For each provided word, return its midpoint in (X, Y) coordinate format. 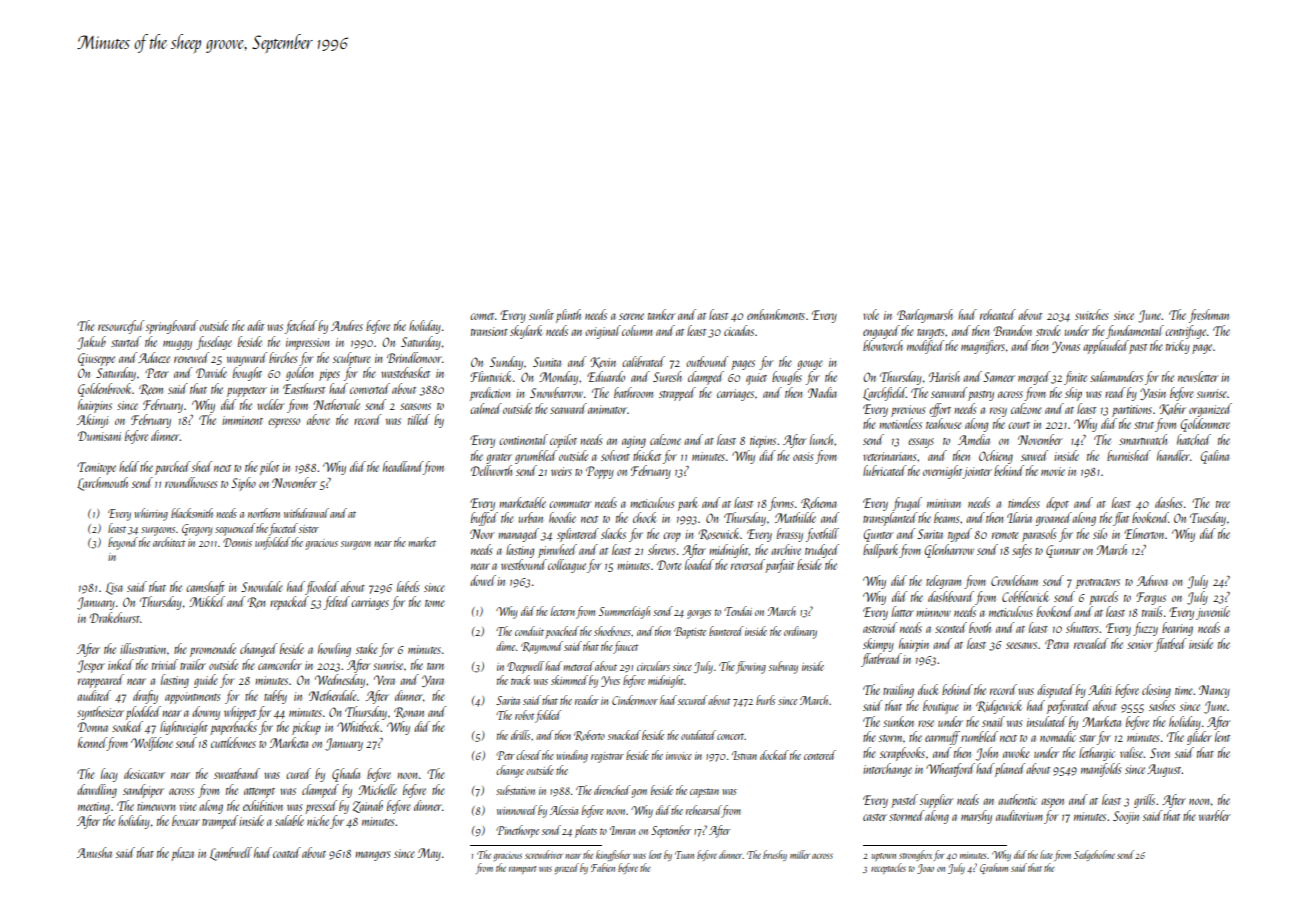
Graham (994, 868)
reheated (998, 314)
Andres (347, 325)
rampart (523, 870)
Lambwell (231, 854)
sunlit (541, 314)
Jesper (91, 666)
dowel (483, 580)
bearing (1177, 629)
